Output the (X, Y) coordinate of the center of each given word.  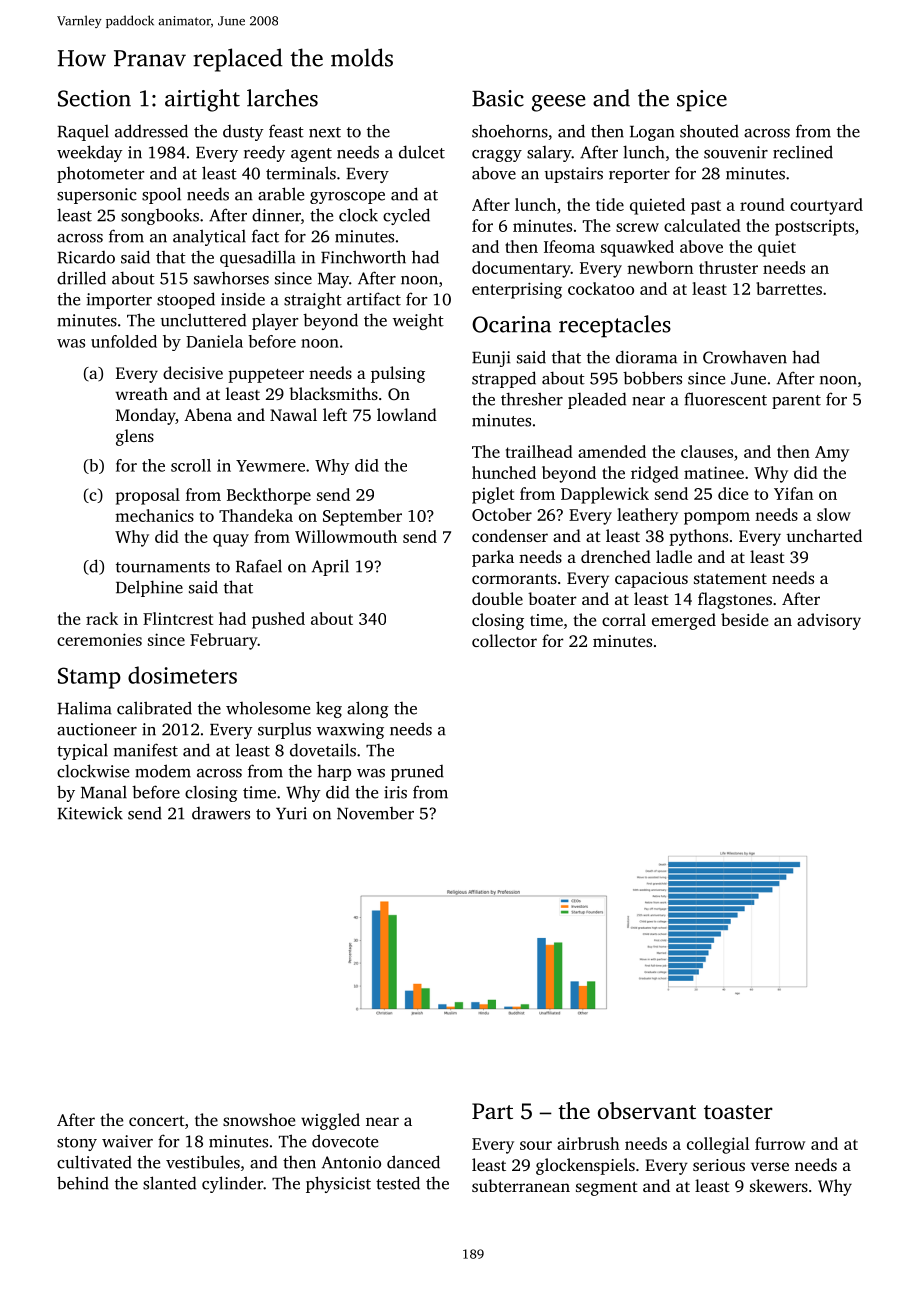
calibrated (154, 708)
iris (395, 792)
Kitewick (90, 813)
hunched (504, 472)
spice (702, 101)
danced (413, 1162)
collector (504, 640)
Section (94, 98)
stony (77, 1144)
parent (796, 402)
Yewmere (270, 466)
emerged (684, 621)
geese (559, 103)
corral (624, 619)
